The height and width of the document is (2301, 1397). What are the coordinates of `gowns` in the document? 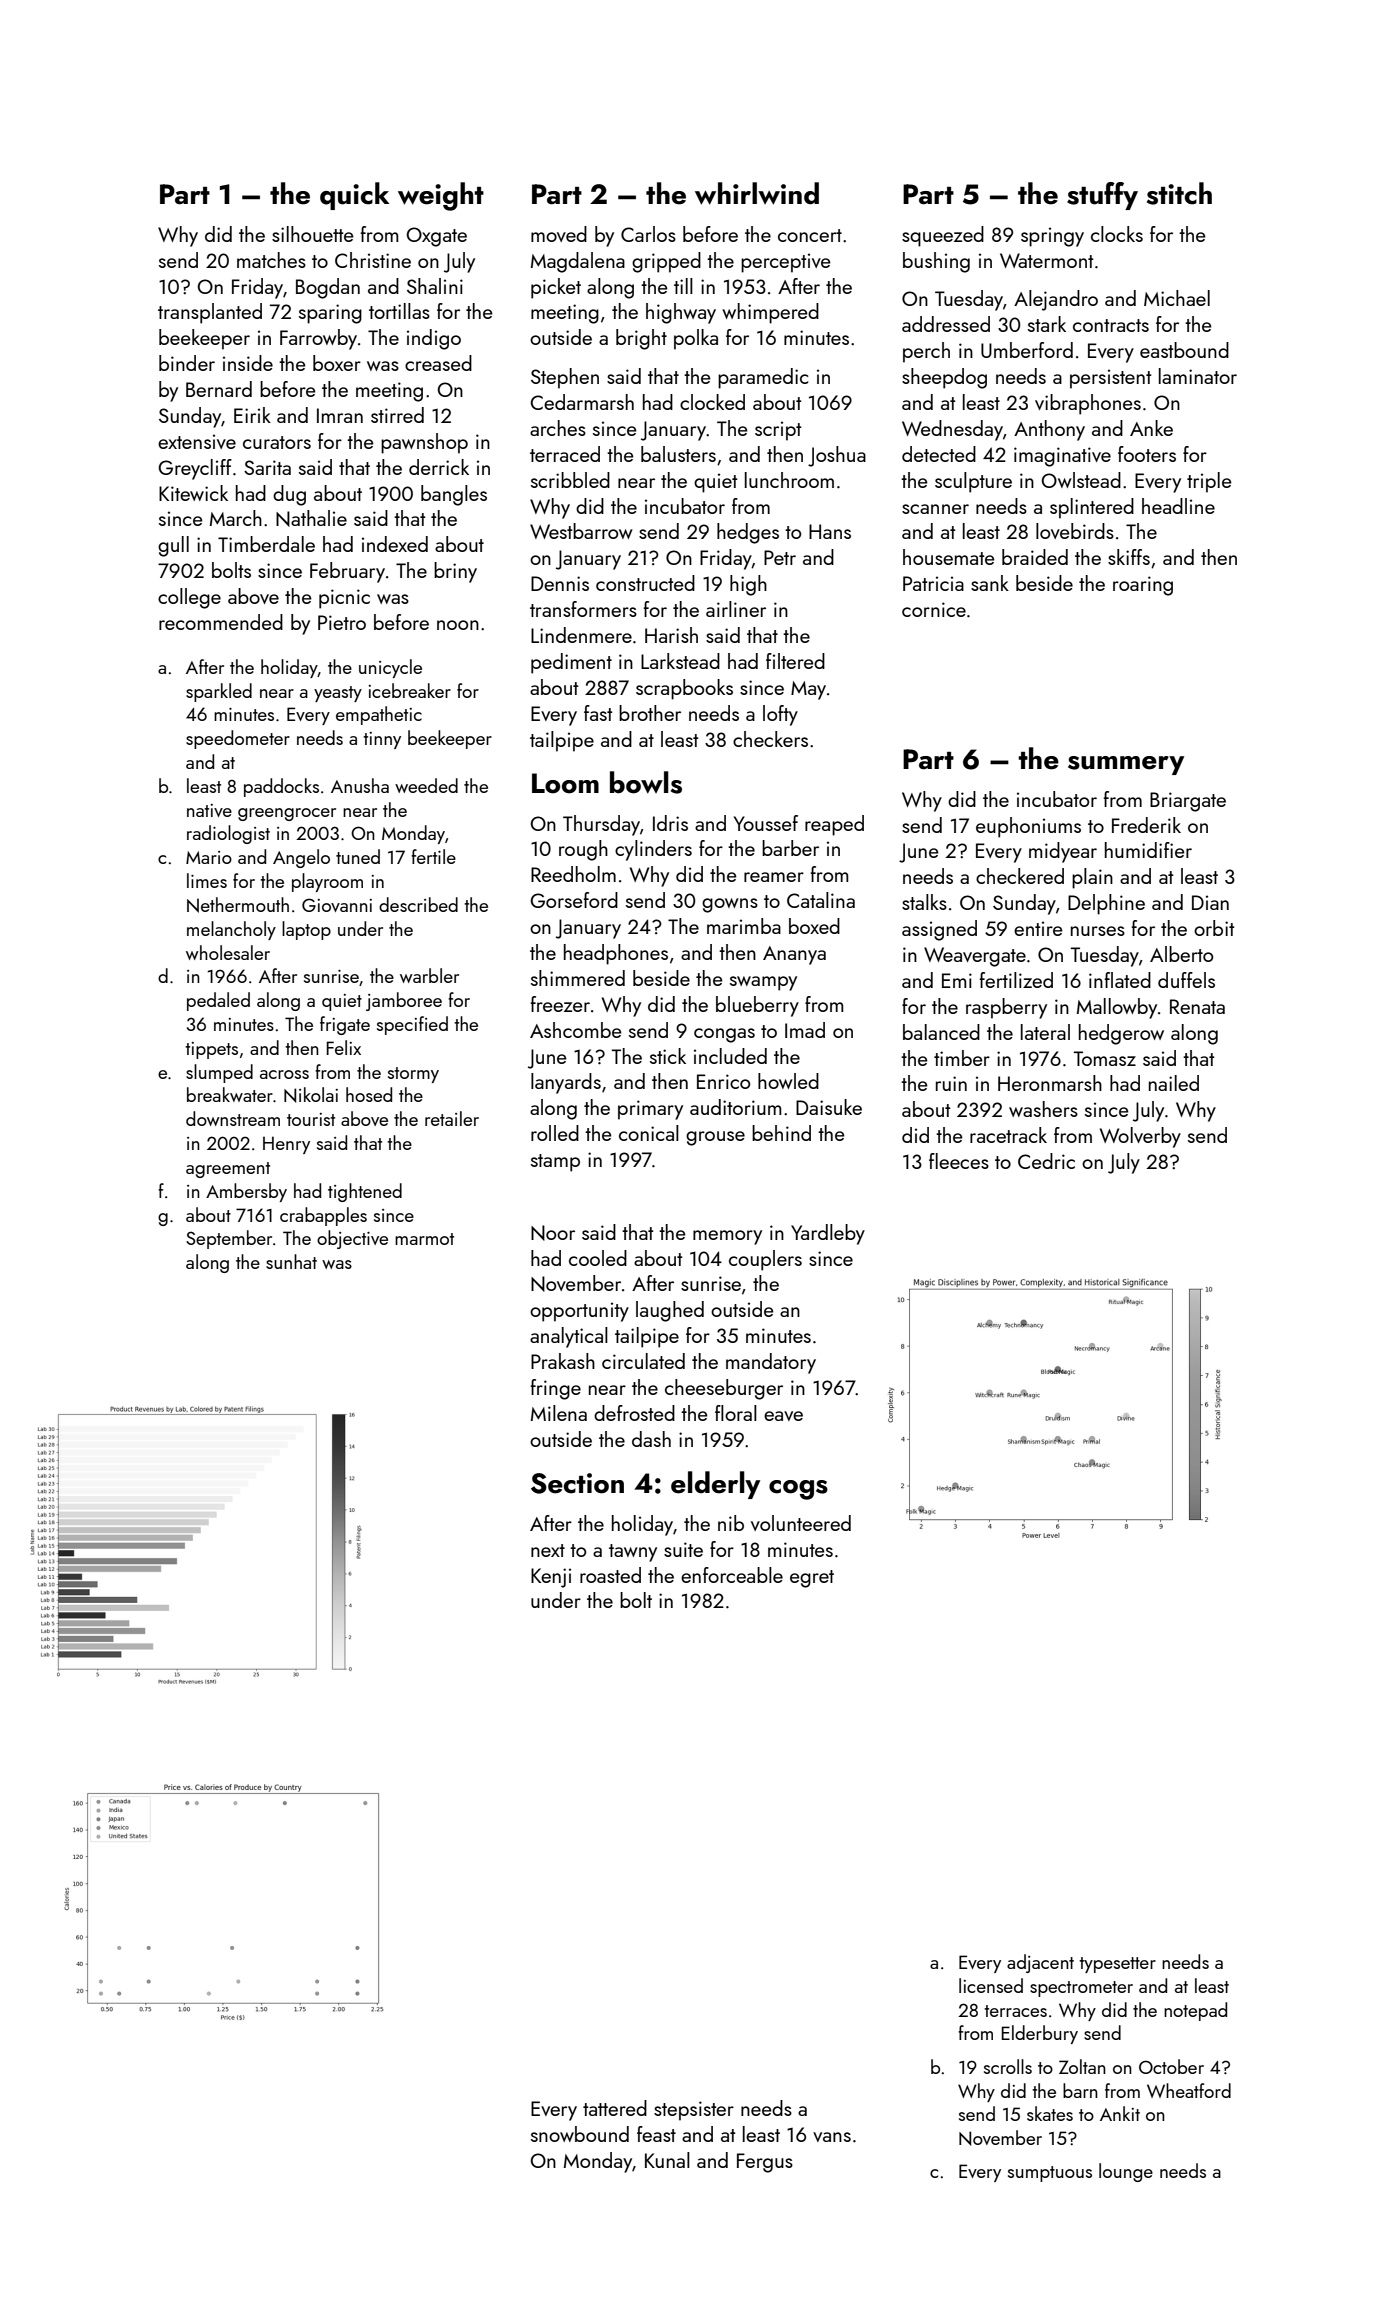 It's located at (730, 905).
